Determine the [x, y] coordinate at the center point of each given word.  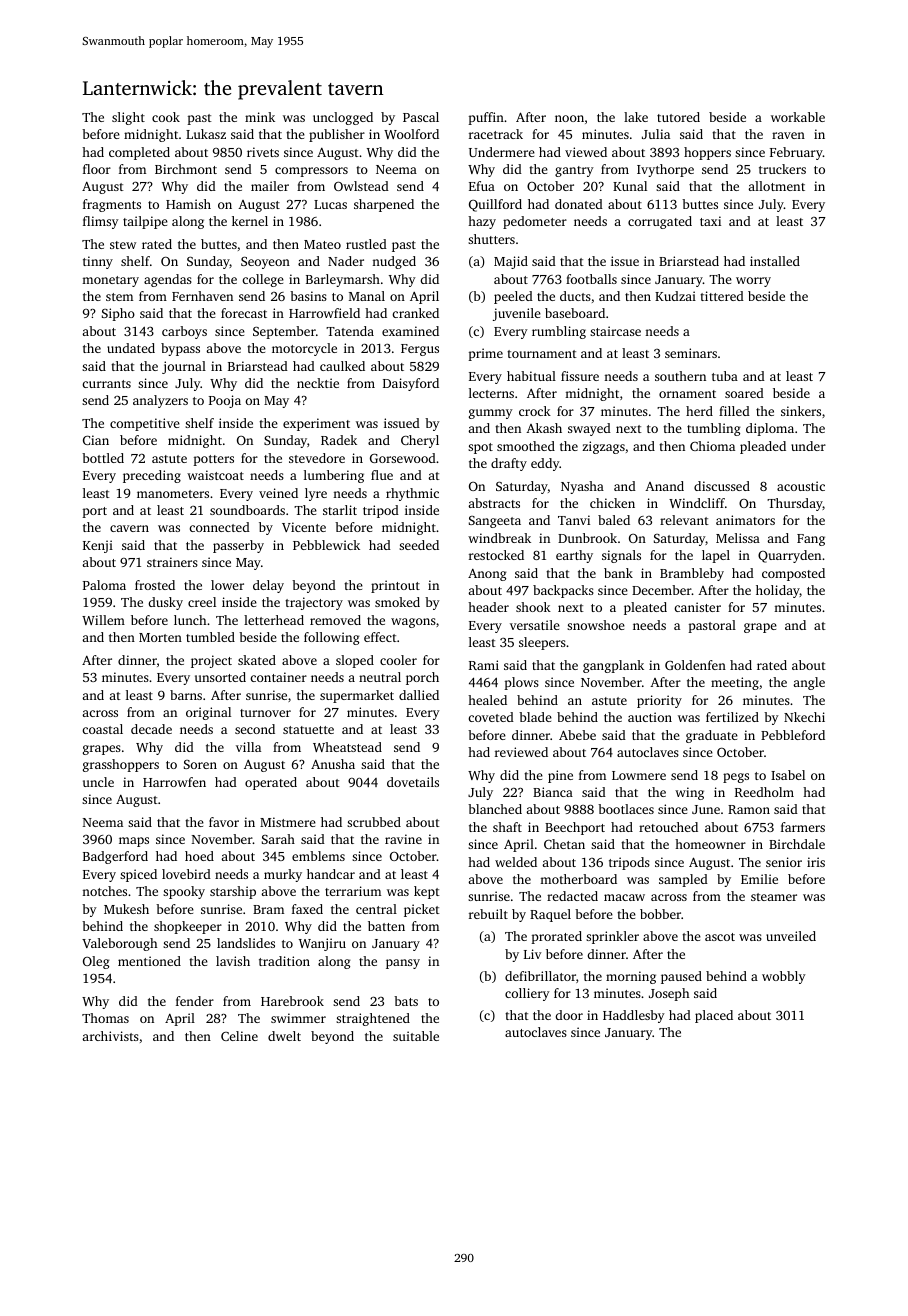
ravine [403, 839]
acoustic [801, 486]
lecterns [491, 393]
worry [753, 282]
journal [184, 367]
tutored [678, 117]
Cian [96, 440]
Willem [103, 620]
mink [260, 117]
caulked [342, 366]
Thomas [105, 1018]
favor [224, 822]
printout [395, 586]
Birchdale [797, 844]
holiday [778, 591]
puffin [486, 118]
